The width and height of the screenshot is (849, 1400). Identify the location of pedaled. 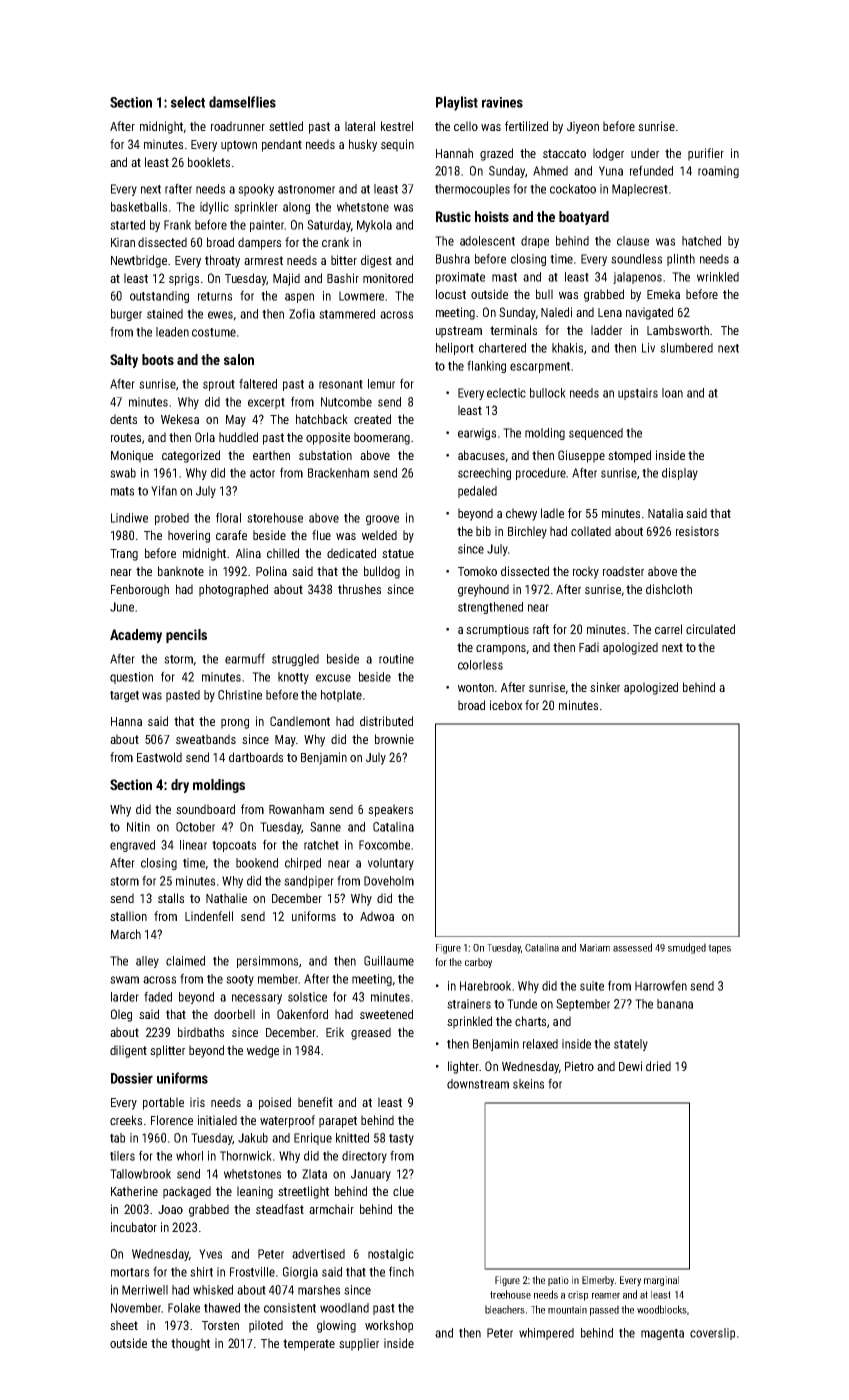
(477, 492).
